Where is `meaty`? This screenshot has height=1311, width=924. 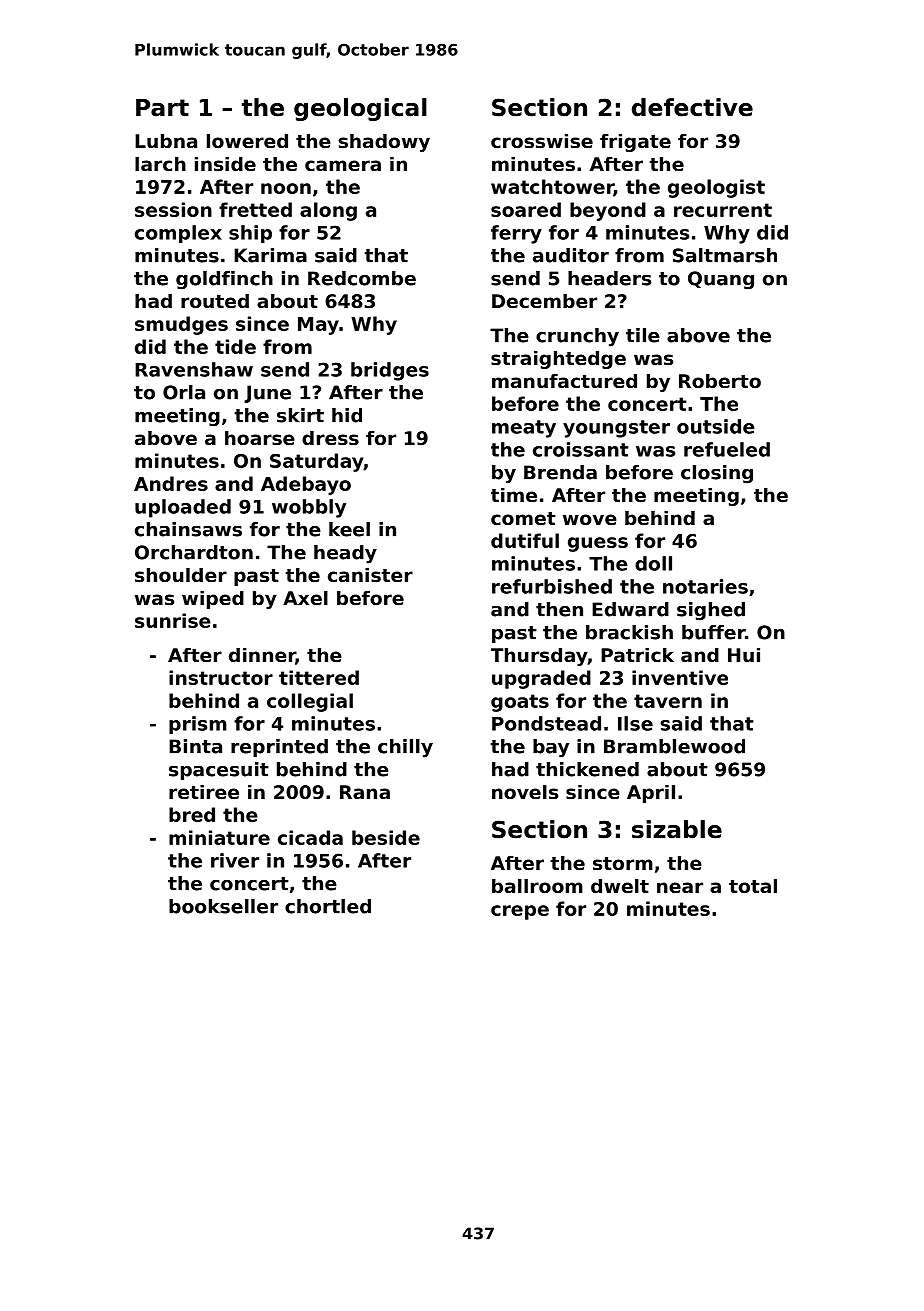
meaty is located at coordinates (524, 429).
